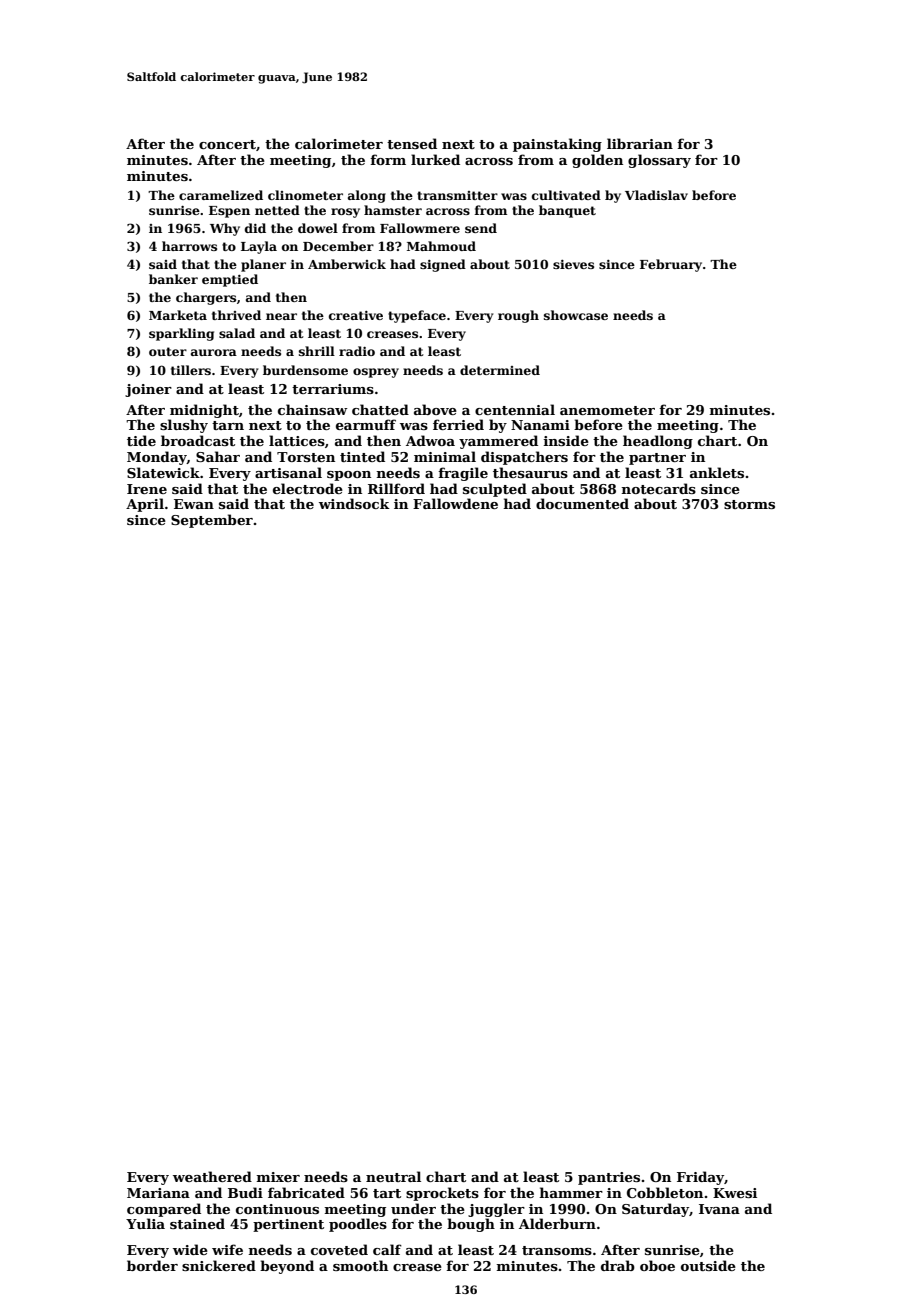 The width and height of the image is (908, 1316). Describe the element at coordinates (212, 521) in the image. I see `September` at that location.
